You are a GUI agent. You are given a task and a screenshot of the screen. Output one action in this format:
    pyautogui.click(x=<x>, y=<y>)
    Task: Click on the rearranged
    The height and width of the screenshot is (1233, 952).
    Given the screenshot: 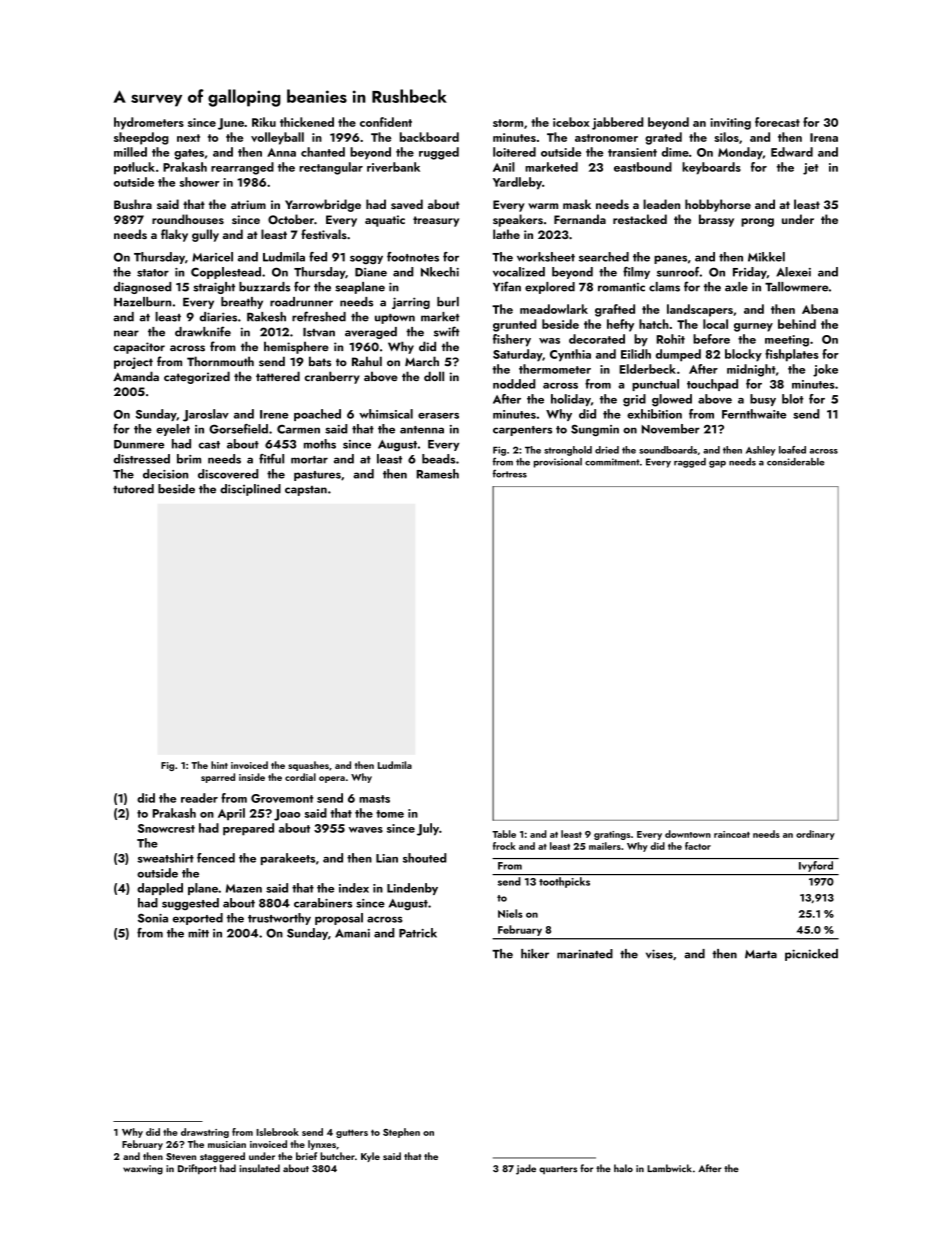 What is the action you would take?
    pyautogui.click(x=242, y=168)
